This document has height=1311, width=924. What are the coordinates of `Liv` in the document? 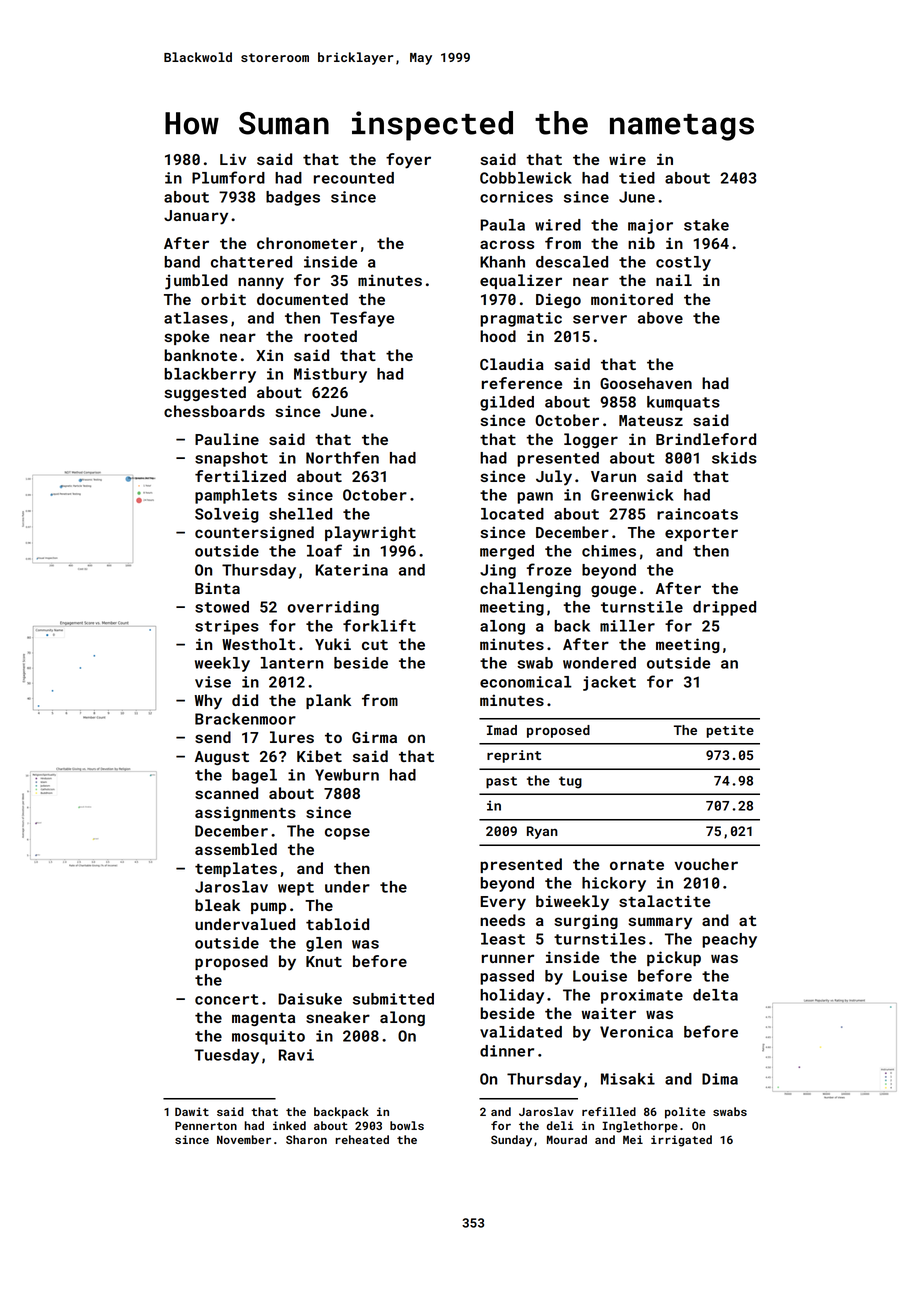 It's located at (233, 159).
